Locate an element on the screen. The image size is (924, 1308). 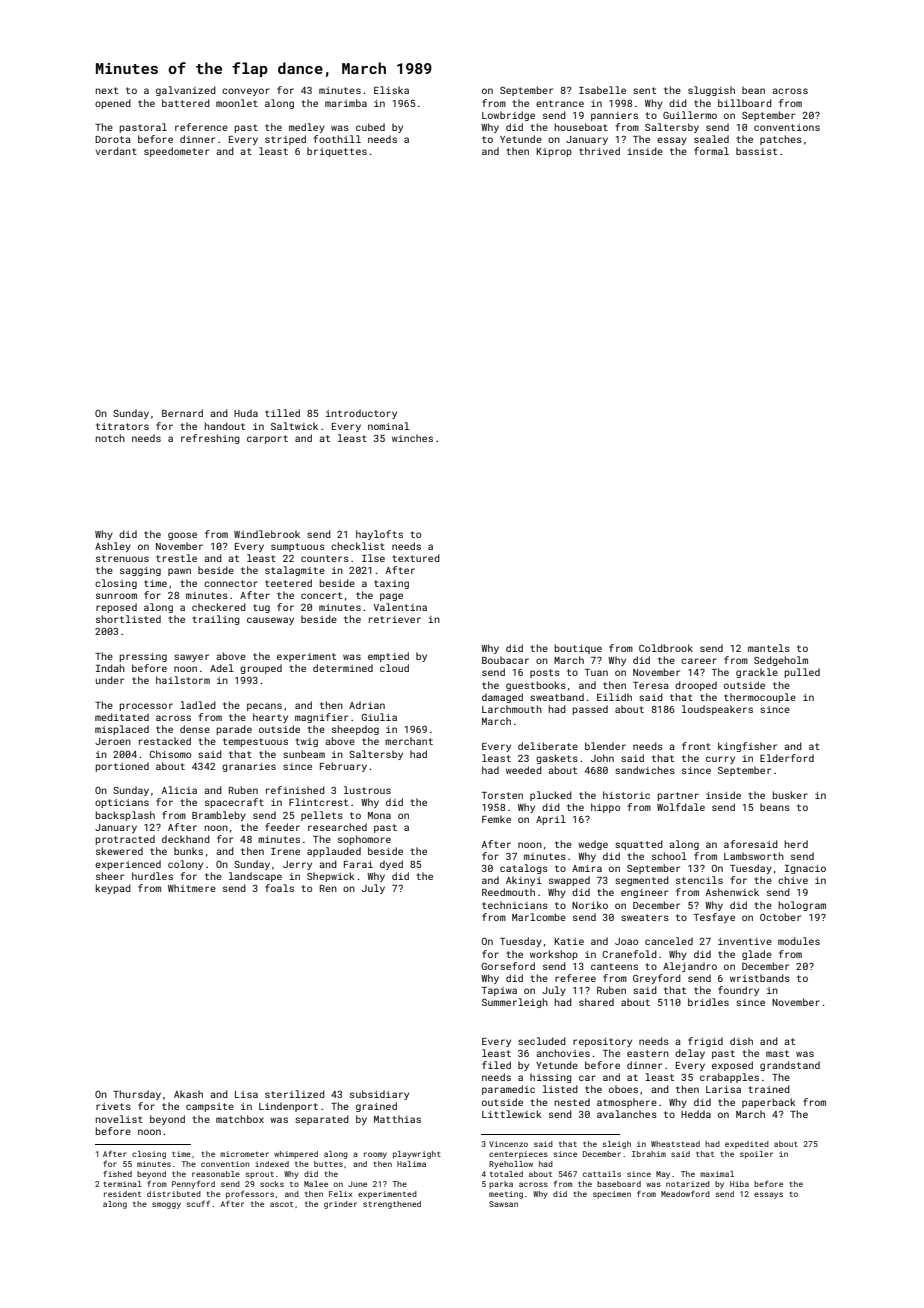
Torsten is located at coordinates (502, 795).
